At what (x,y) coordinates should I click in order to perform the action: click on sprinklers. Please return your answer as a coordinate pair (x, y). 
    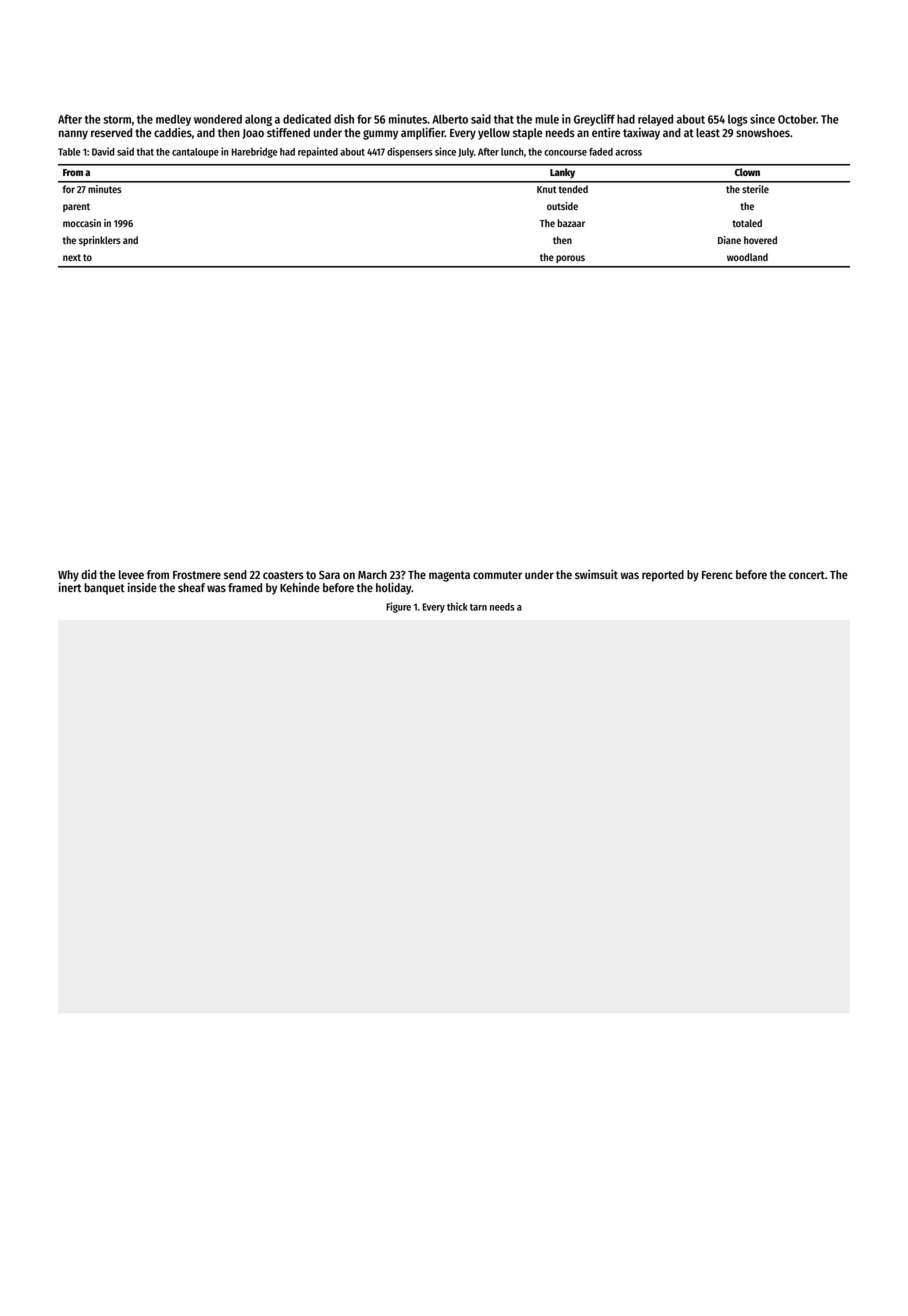
    Looking at the image, I should click on (100, 241).
